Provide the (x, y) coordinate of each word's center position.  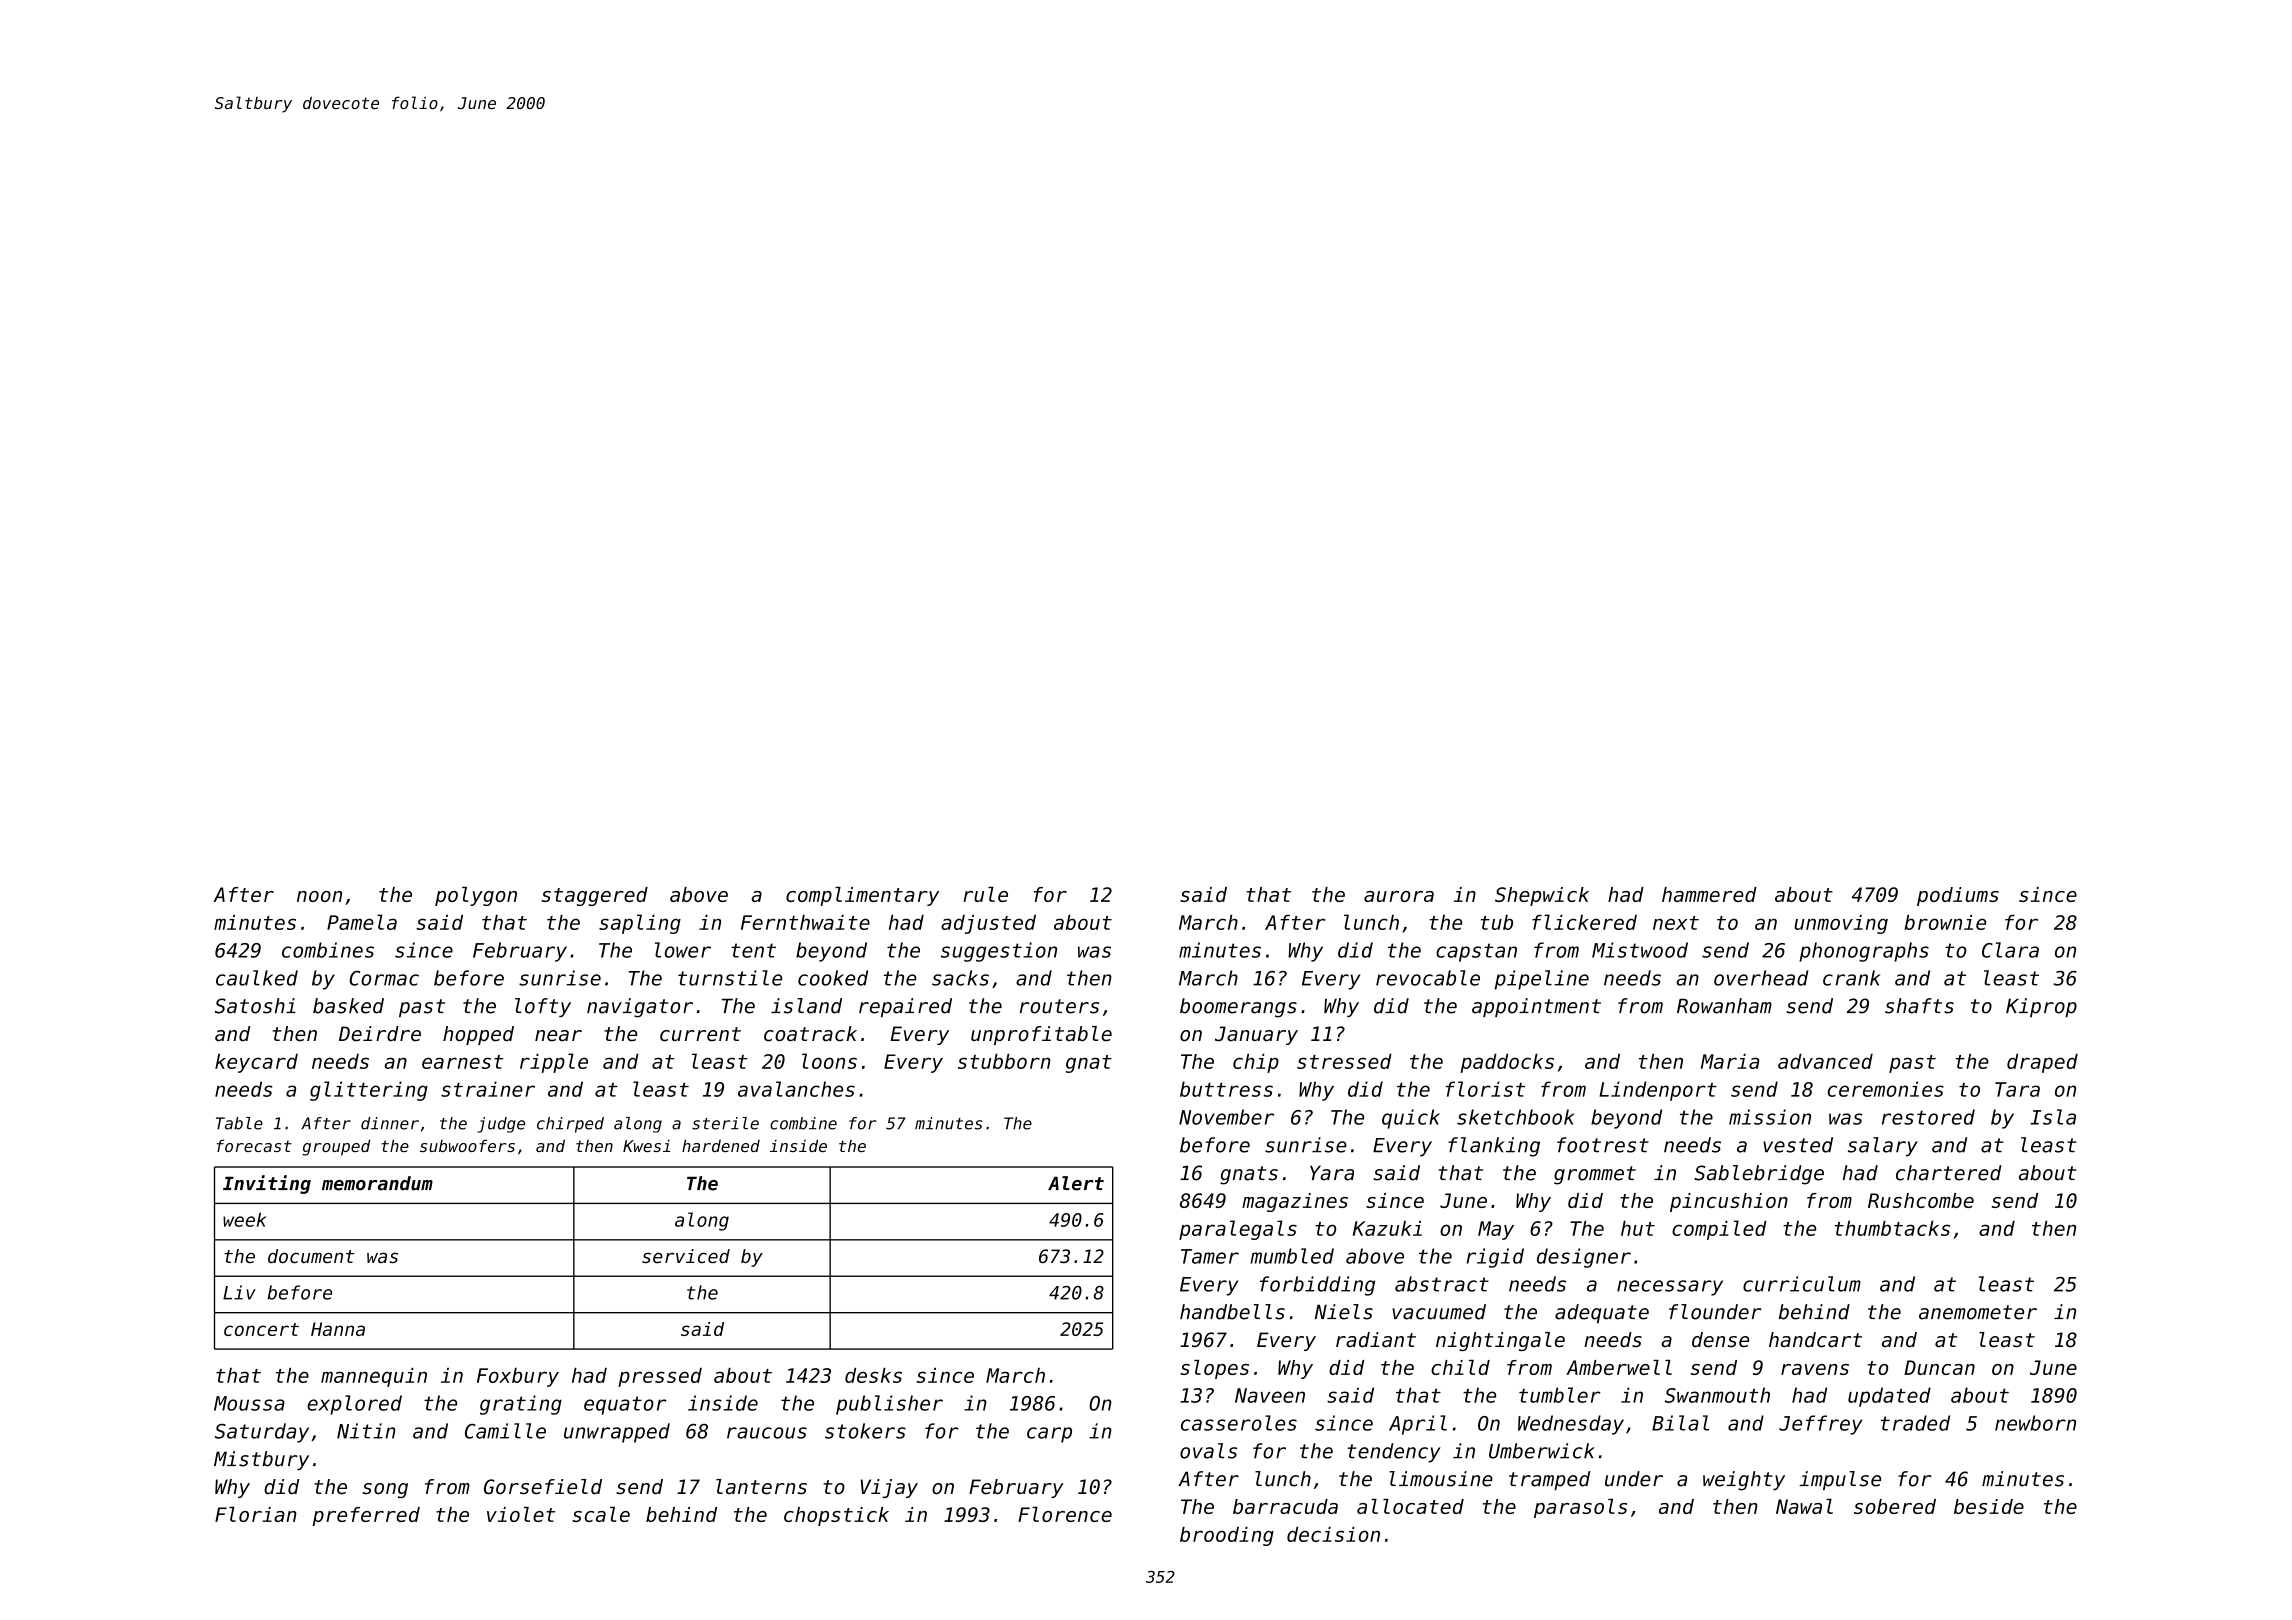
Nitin (366, 1431)
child (1460, 1367)
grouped (336, 1147)
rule (985, 894)
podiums (1958, 896)
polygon (476, 896)
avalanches (796, 1089)
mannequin (374, 1377)
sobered (1895, 1506)
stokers (865, 1431)
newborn (2035, 1423)
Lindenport (1658, 1091)
